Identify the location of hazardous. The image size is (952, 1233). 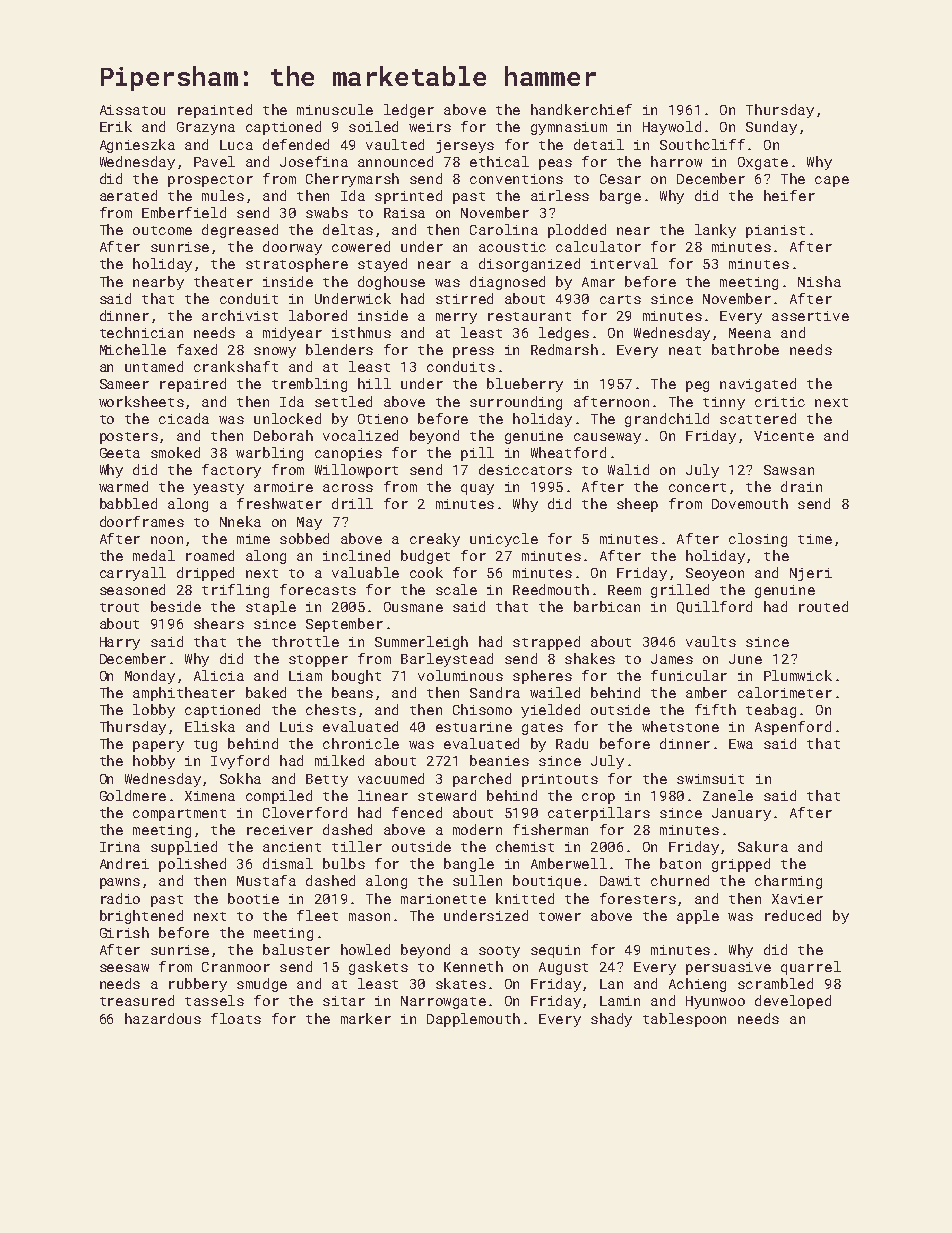
(163, 1018).
